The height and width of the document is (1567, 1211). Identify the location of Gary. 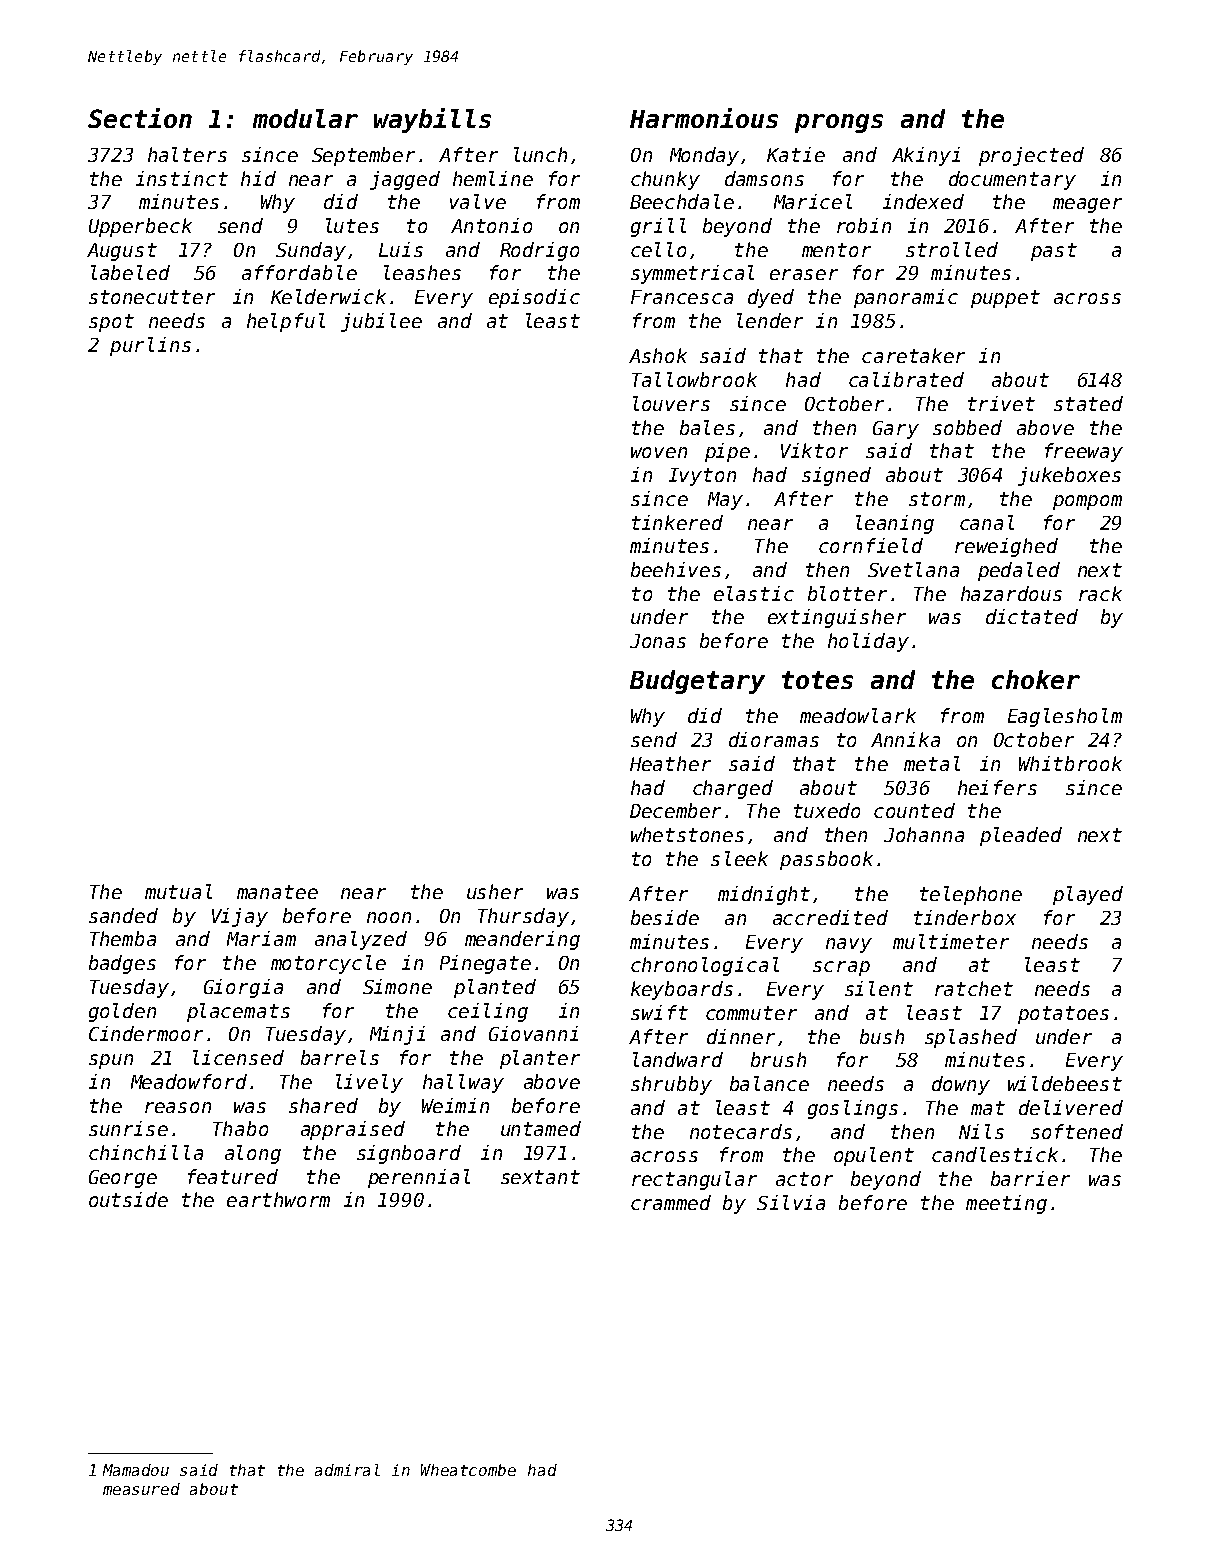
(896, 430).
